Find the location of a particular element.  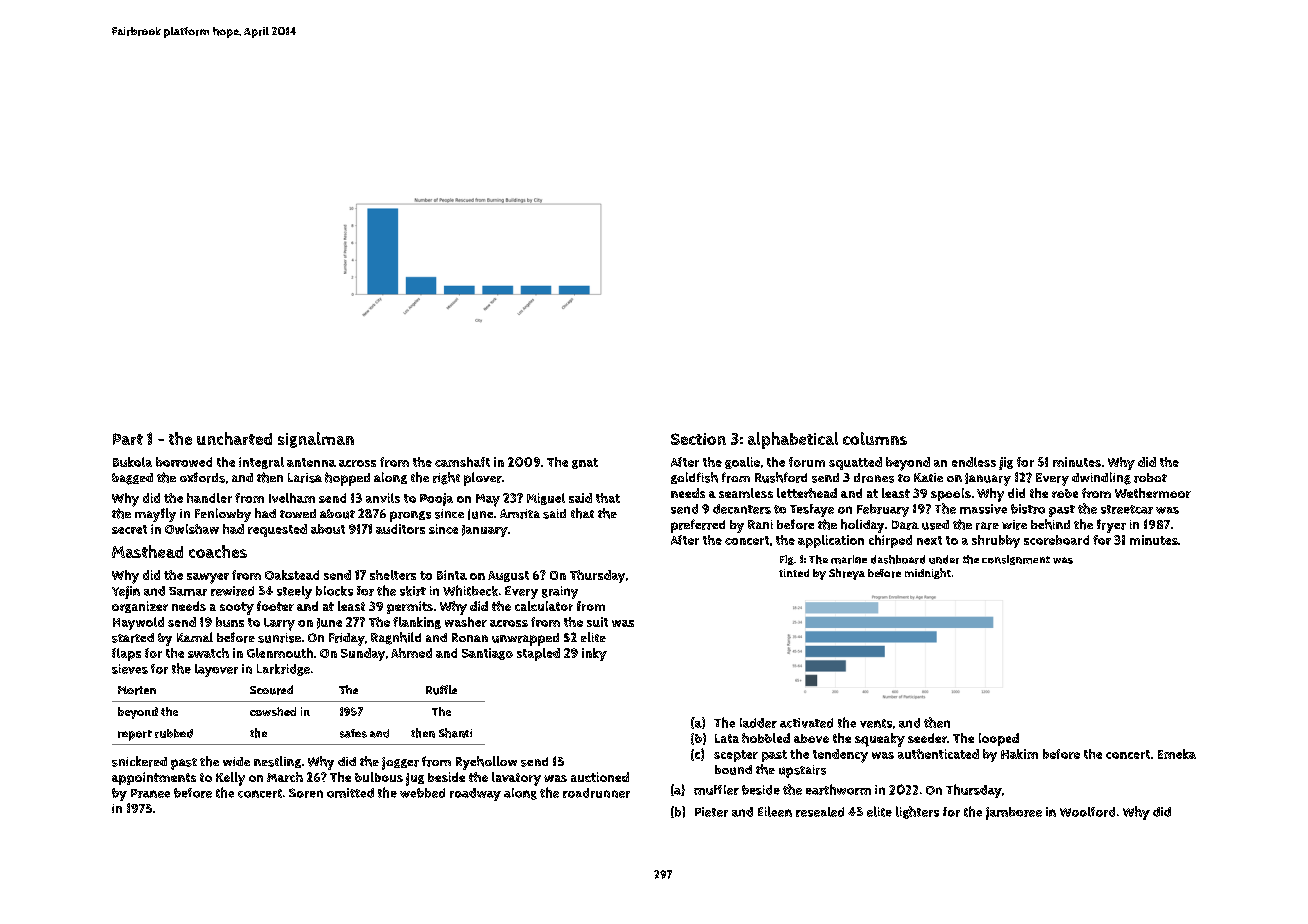

spools is located at coordinates (951, 494).
